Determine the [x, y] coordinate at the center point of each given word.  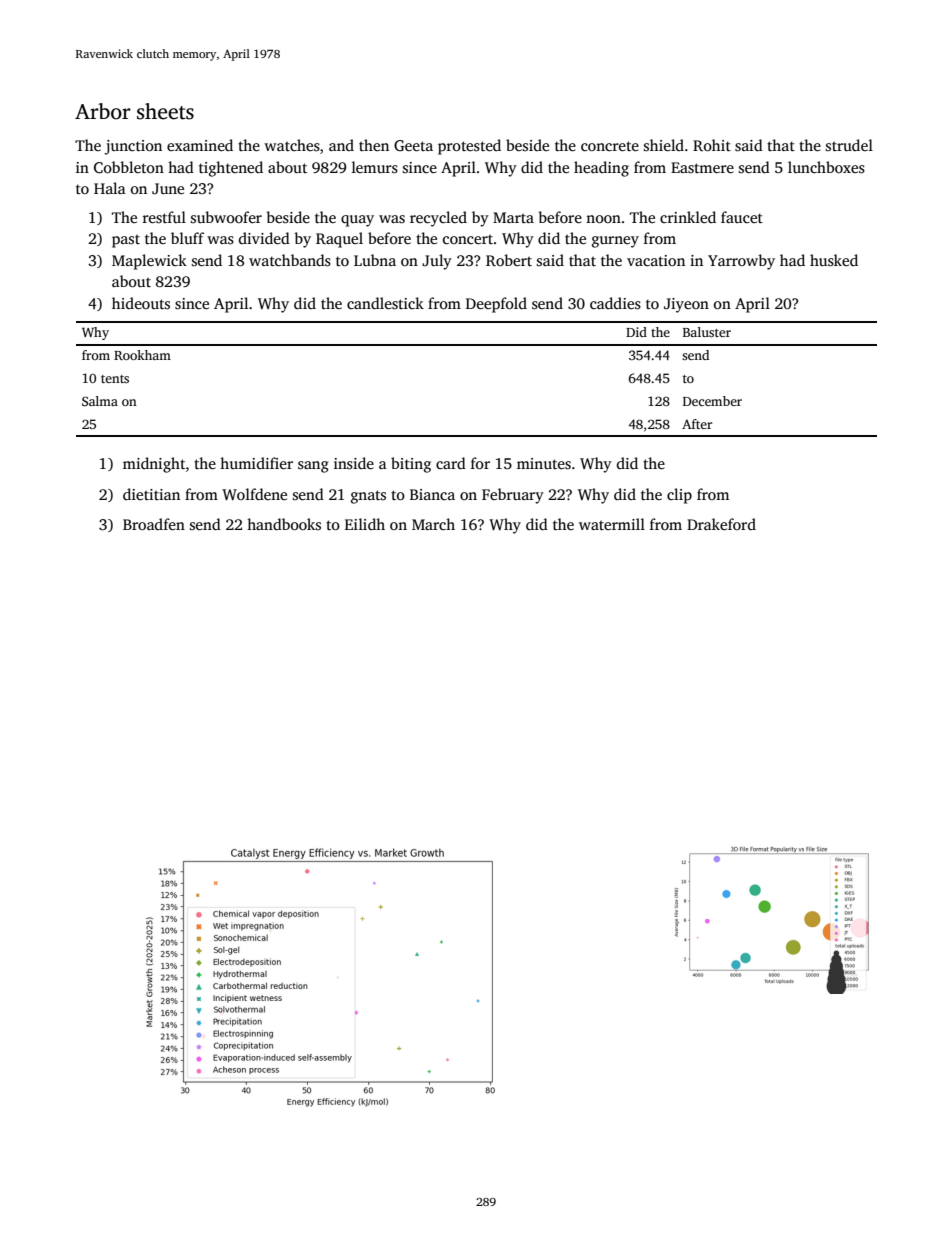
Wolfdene [254, 494]
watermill [612, 524]
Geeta [413, 145]
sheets [165, 111]
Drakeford [721, 524]
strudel [849, 145]
